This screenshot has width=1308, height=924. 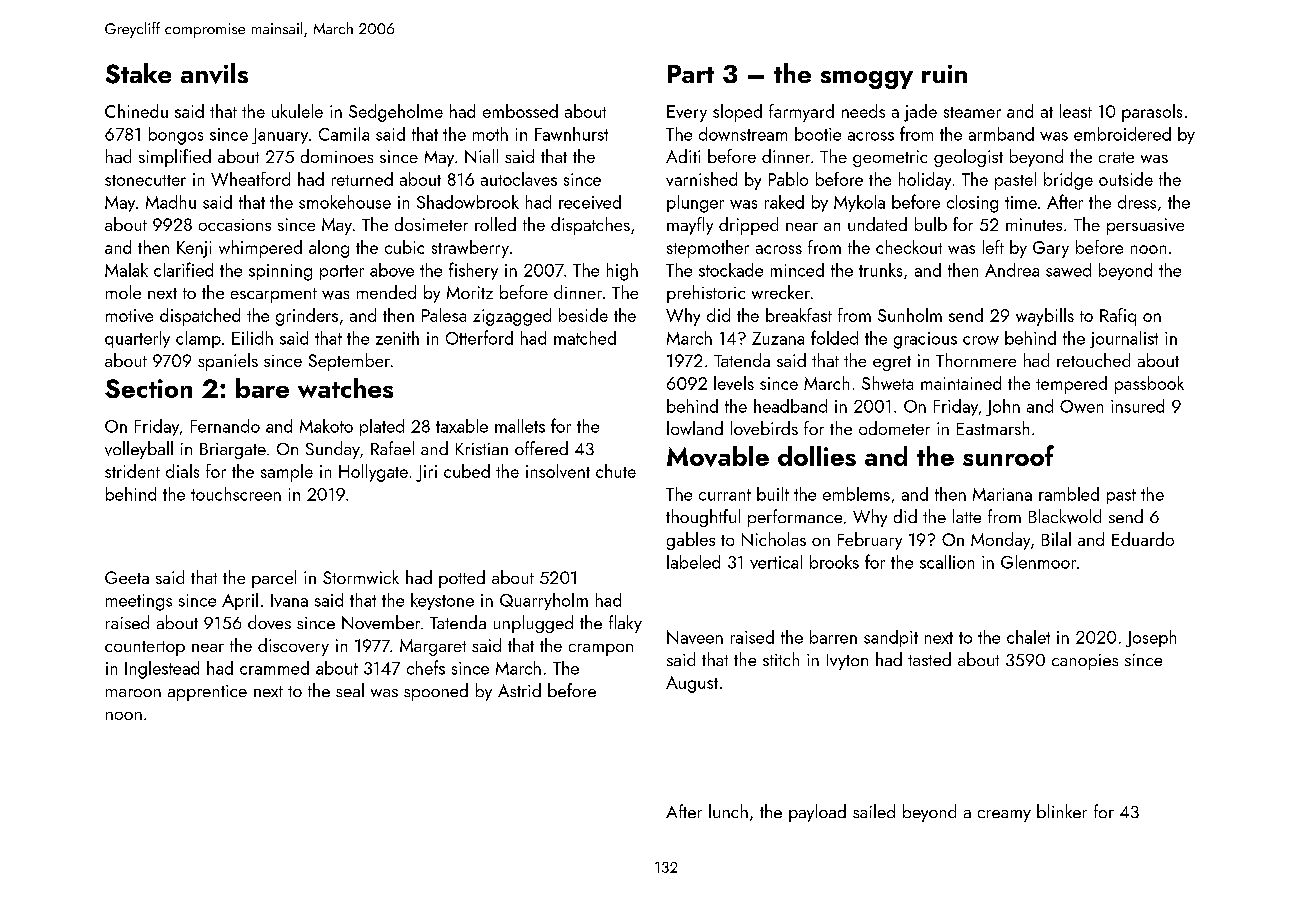 What do you see at coordinates (520, 426) in the screenshot?
I see `mallets` at bounding box center [520, 426].
